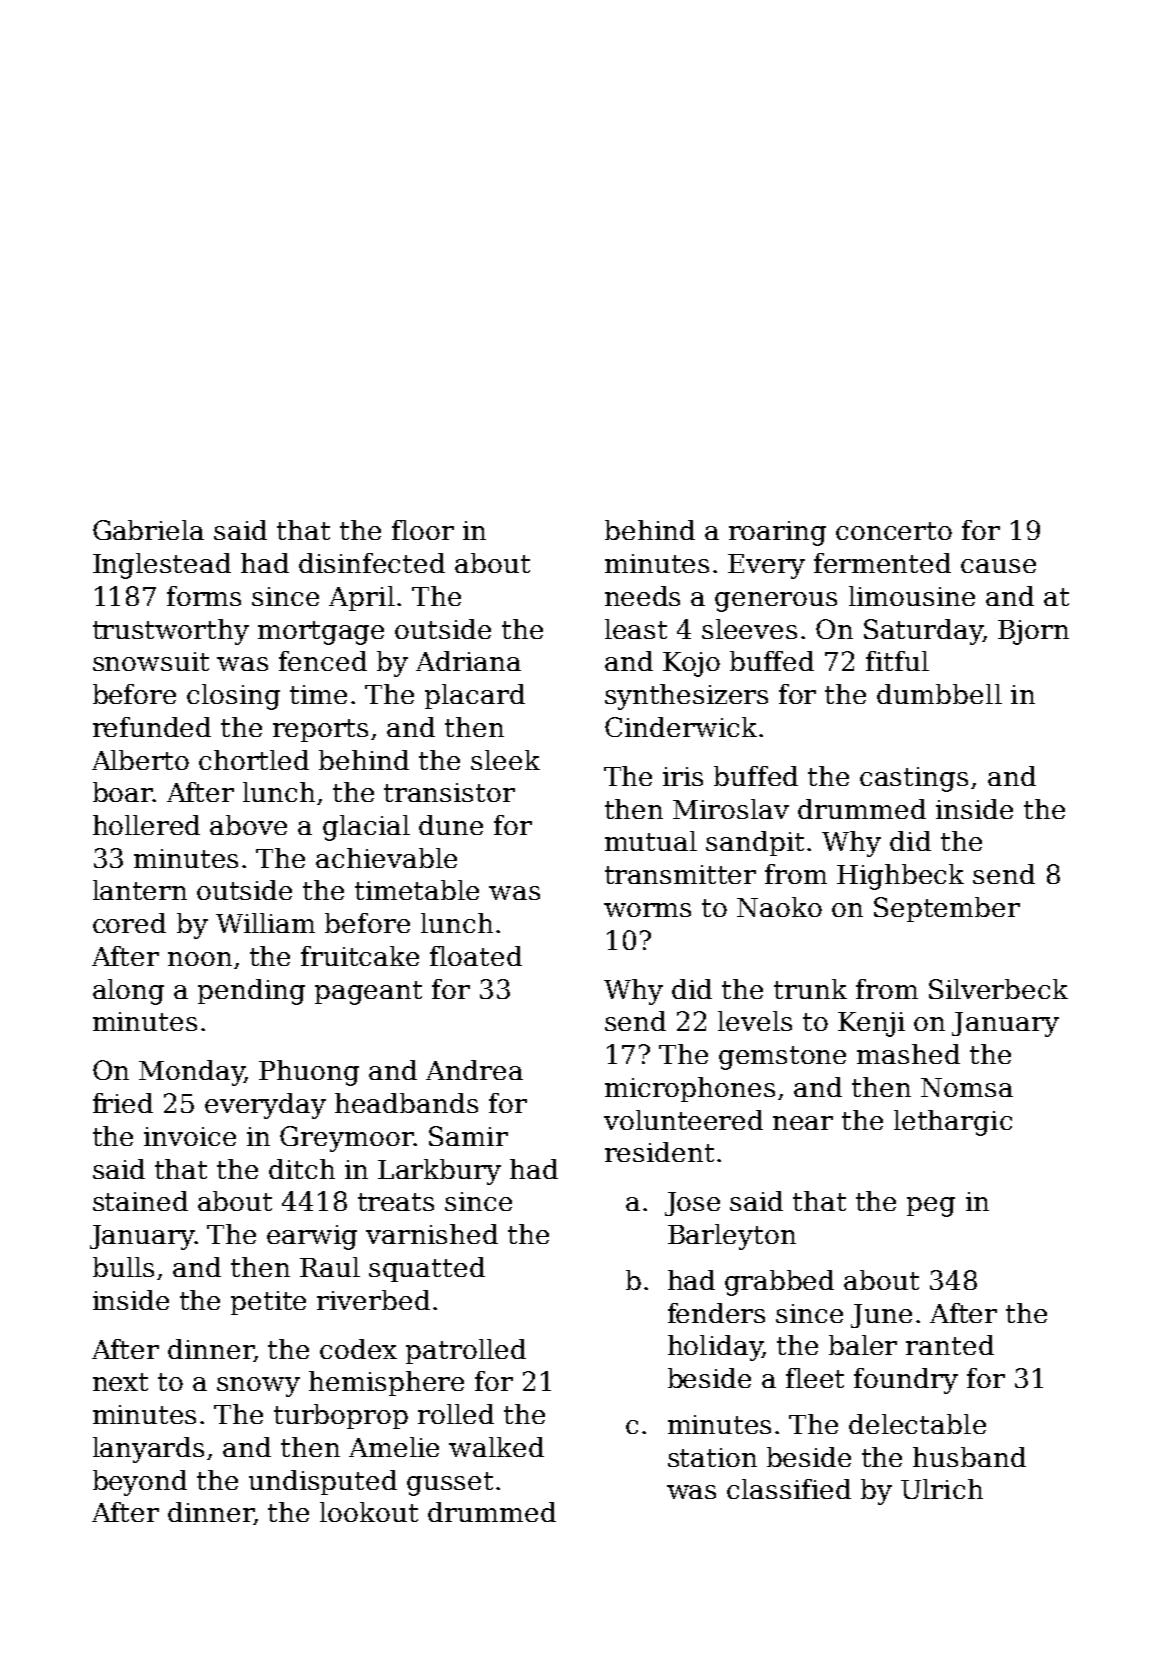 This screenshot has height=1654, width=1165. Describe the element at coordinates (777, 533) in the screenshot. I see `roaring` at that location.
